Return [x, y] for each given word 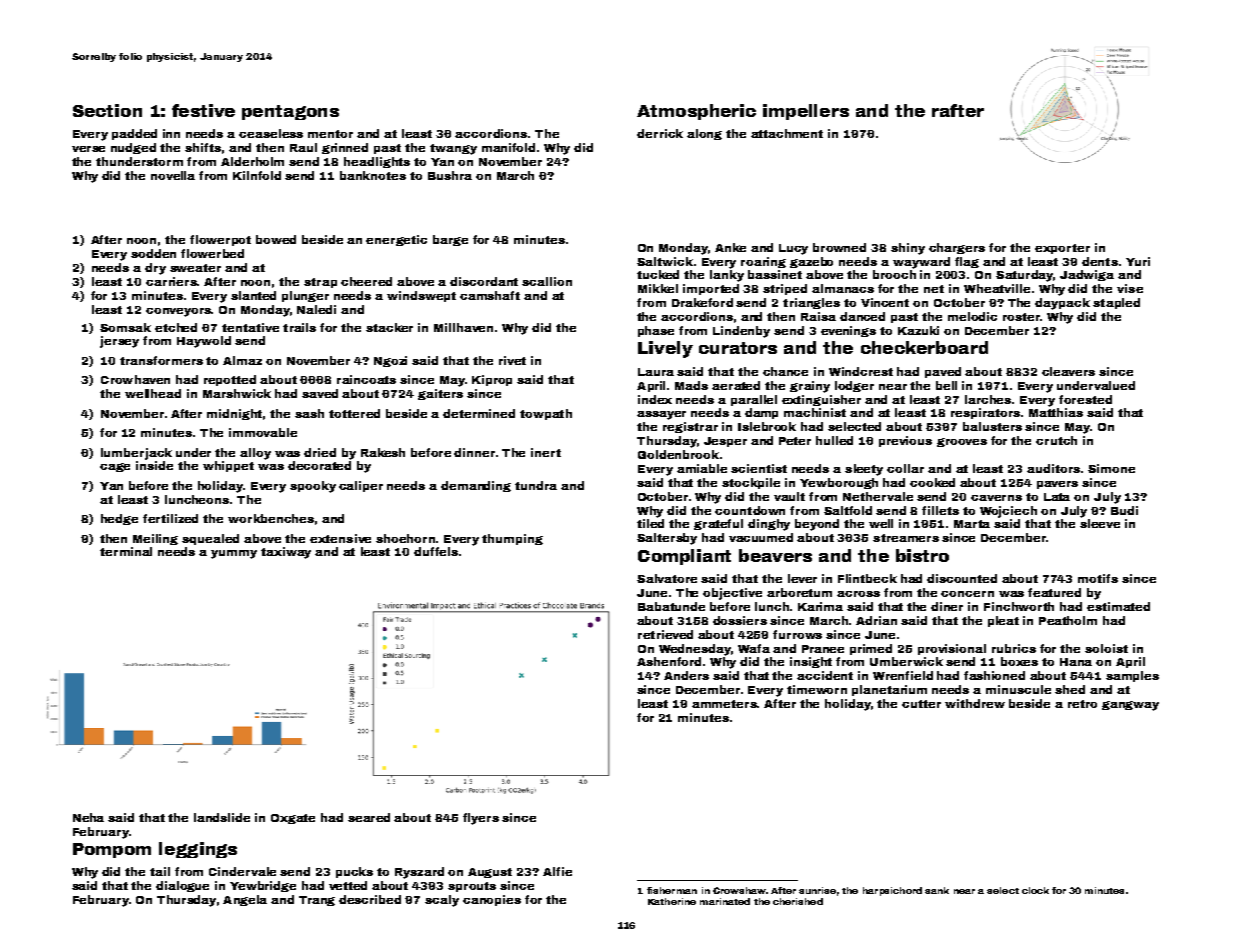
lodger [854, 386]
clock [1035, 890]
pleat [1003, 621]
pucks [354, 872]
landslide [222, 817]
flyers [481, 819]
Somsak [125, 327]
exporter [1062, 249]
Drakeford [702, 302]
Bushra [450, 175]
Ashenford [669, 661]
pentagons [290, 112]
